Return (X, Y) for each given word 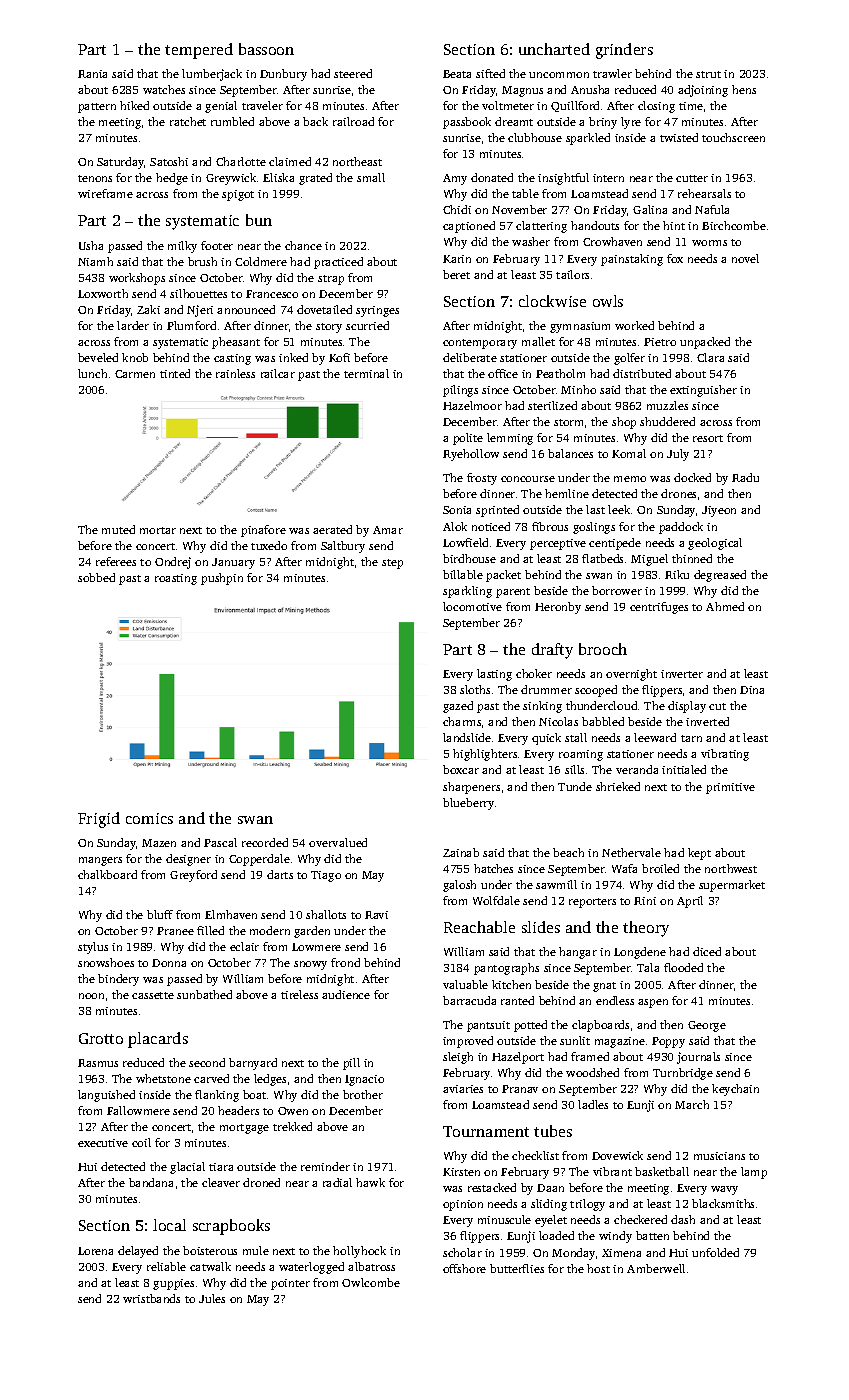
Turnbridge (683, 1074)
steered (353, 73)
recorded (265, 842)
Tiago (326, 876)
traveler (262, 105)
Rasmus (98, 1063)
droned (261, 1182)
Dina (752, 690)
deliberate (470, 357)
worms (709, 243)
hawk (370, 1182)
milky (182, 247)
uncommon (559, 75)
